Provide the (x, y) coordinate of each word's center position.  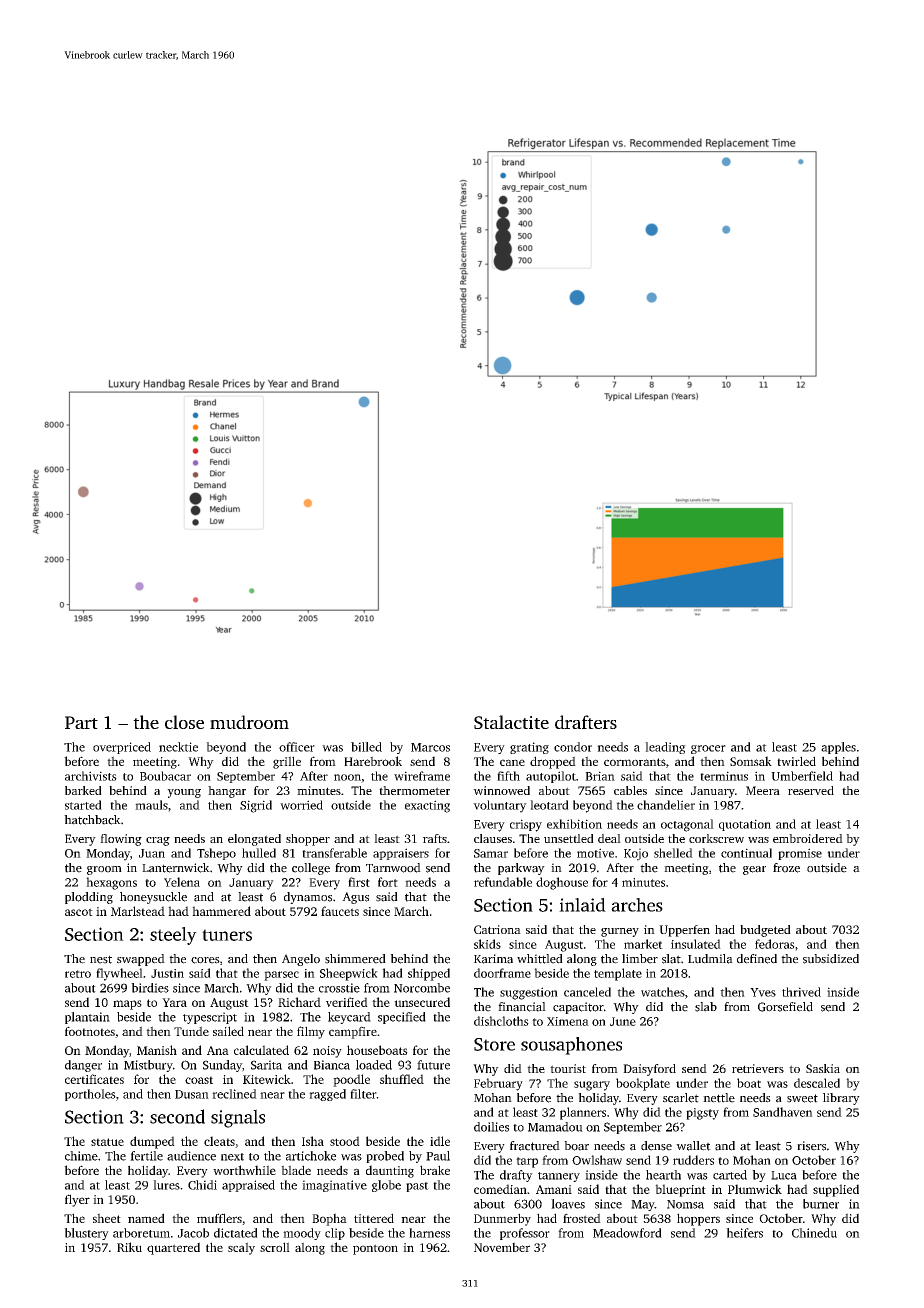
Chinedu (814, 1233)
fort (388, 882)
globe (386, 1186)
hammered (221, 911)
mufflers (219, 1218)
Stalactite (511, 722)
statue (107, 1142)
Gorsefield (785, 1007)
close (184, 722)
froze (786, 868)
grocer (708, 749)
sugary (592, 1086)
